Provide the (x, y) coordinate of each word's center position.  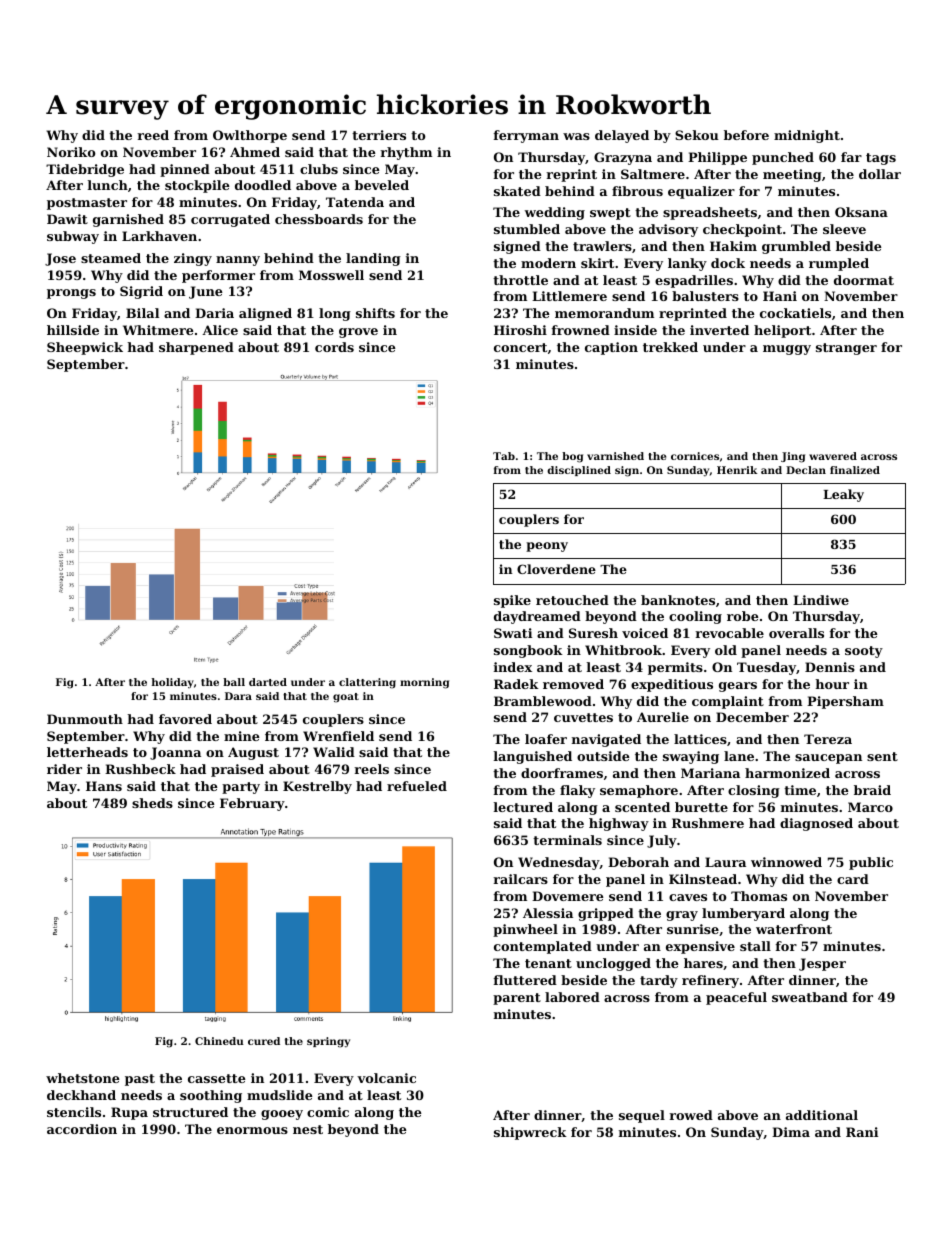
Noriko (71, 152)
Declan (806, 470)
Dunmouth (85, 719)
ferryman (526, 136)
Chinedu (219, 1041)
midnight (807, 136)
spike (512, 601)
